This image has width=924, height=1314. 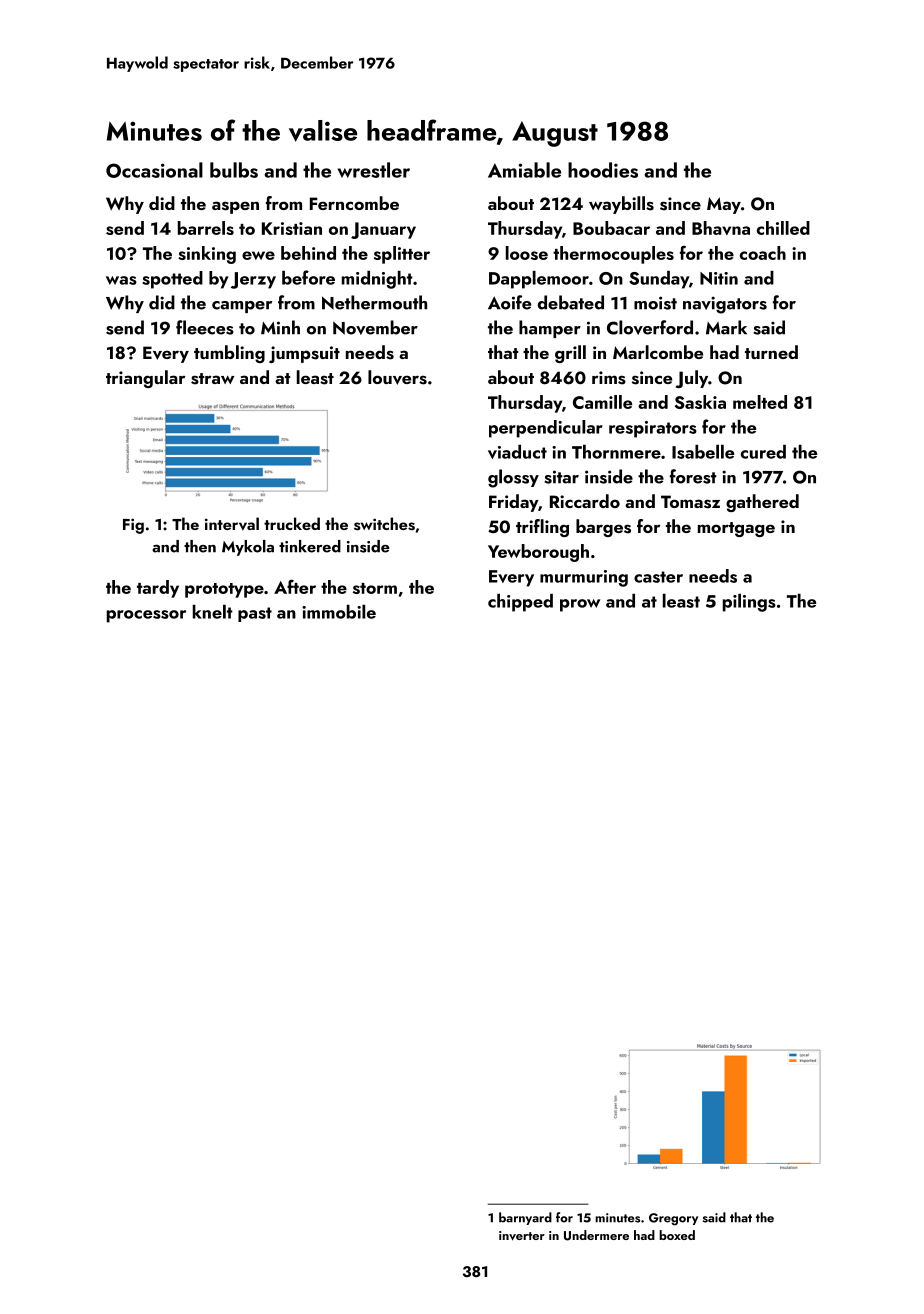 I want to click on cured, so click(x=763, y=452).
